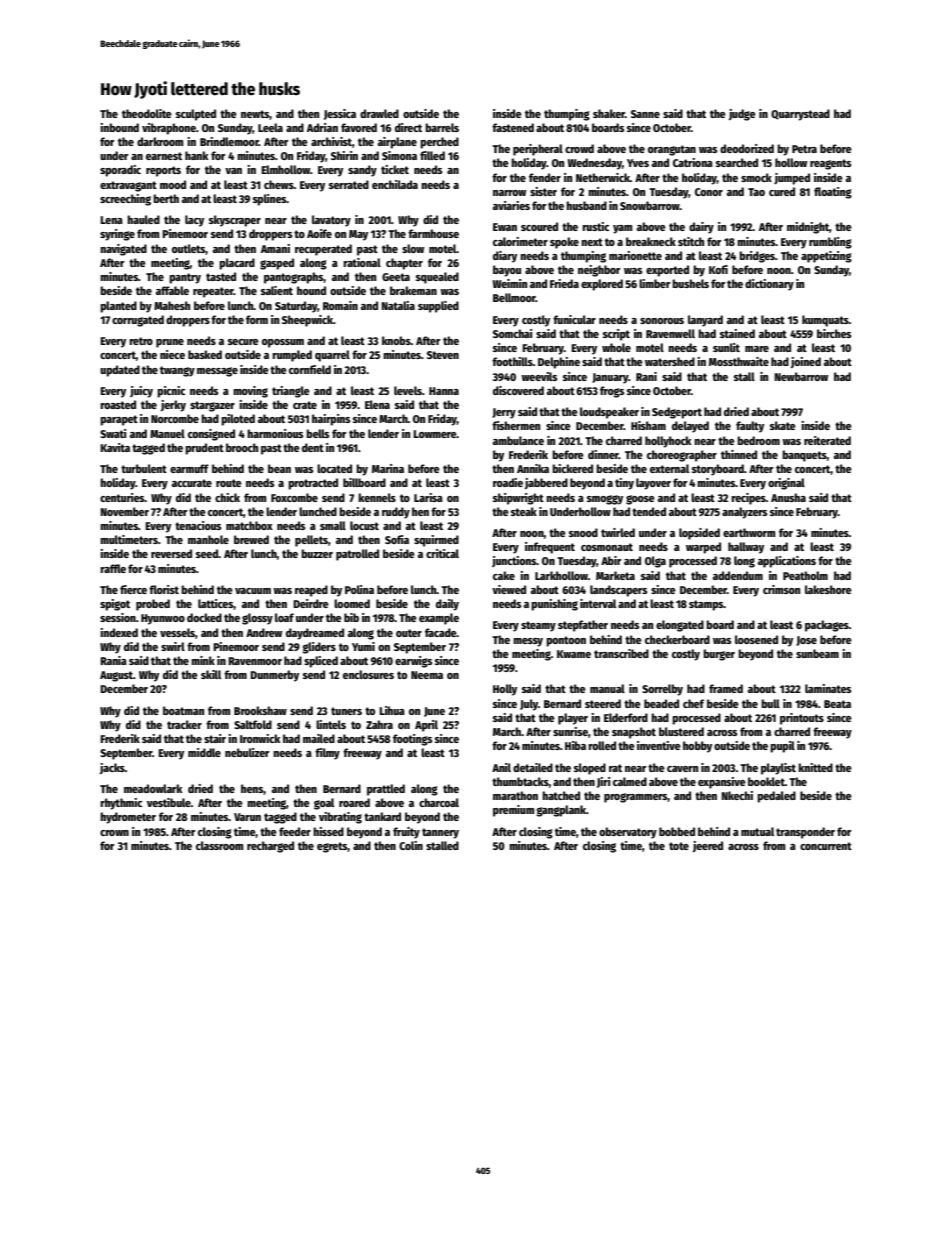 The width and height of the page is (952, 1233). Describe the element at coordinates (112, 769) in the page. I see `jacks` at that location.
